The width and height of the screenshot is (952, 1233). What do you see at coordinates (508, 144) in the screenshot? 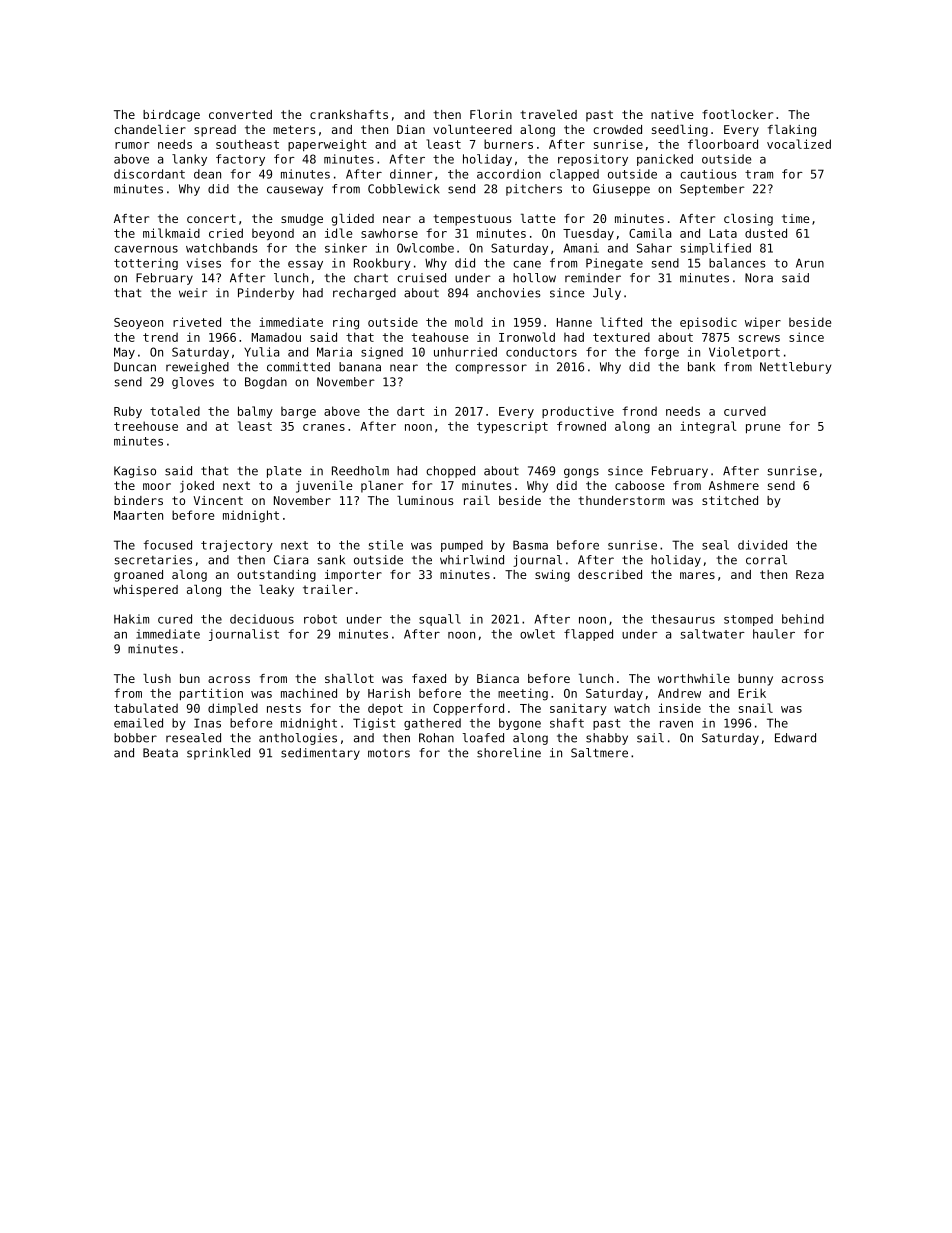
I see `burners` at bounding box center [508, 144].
